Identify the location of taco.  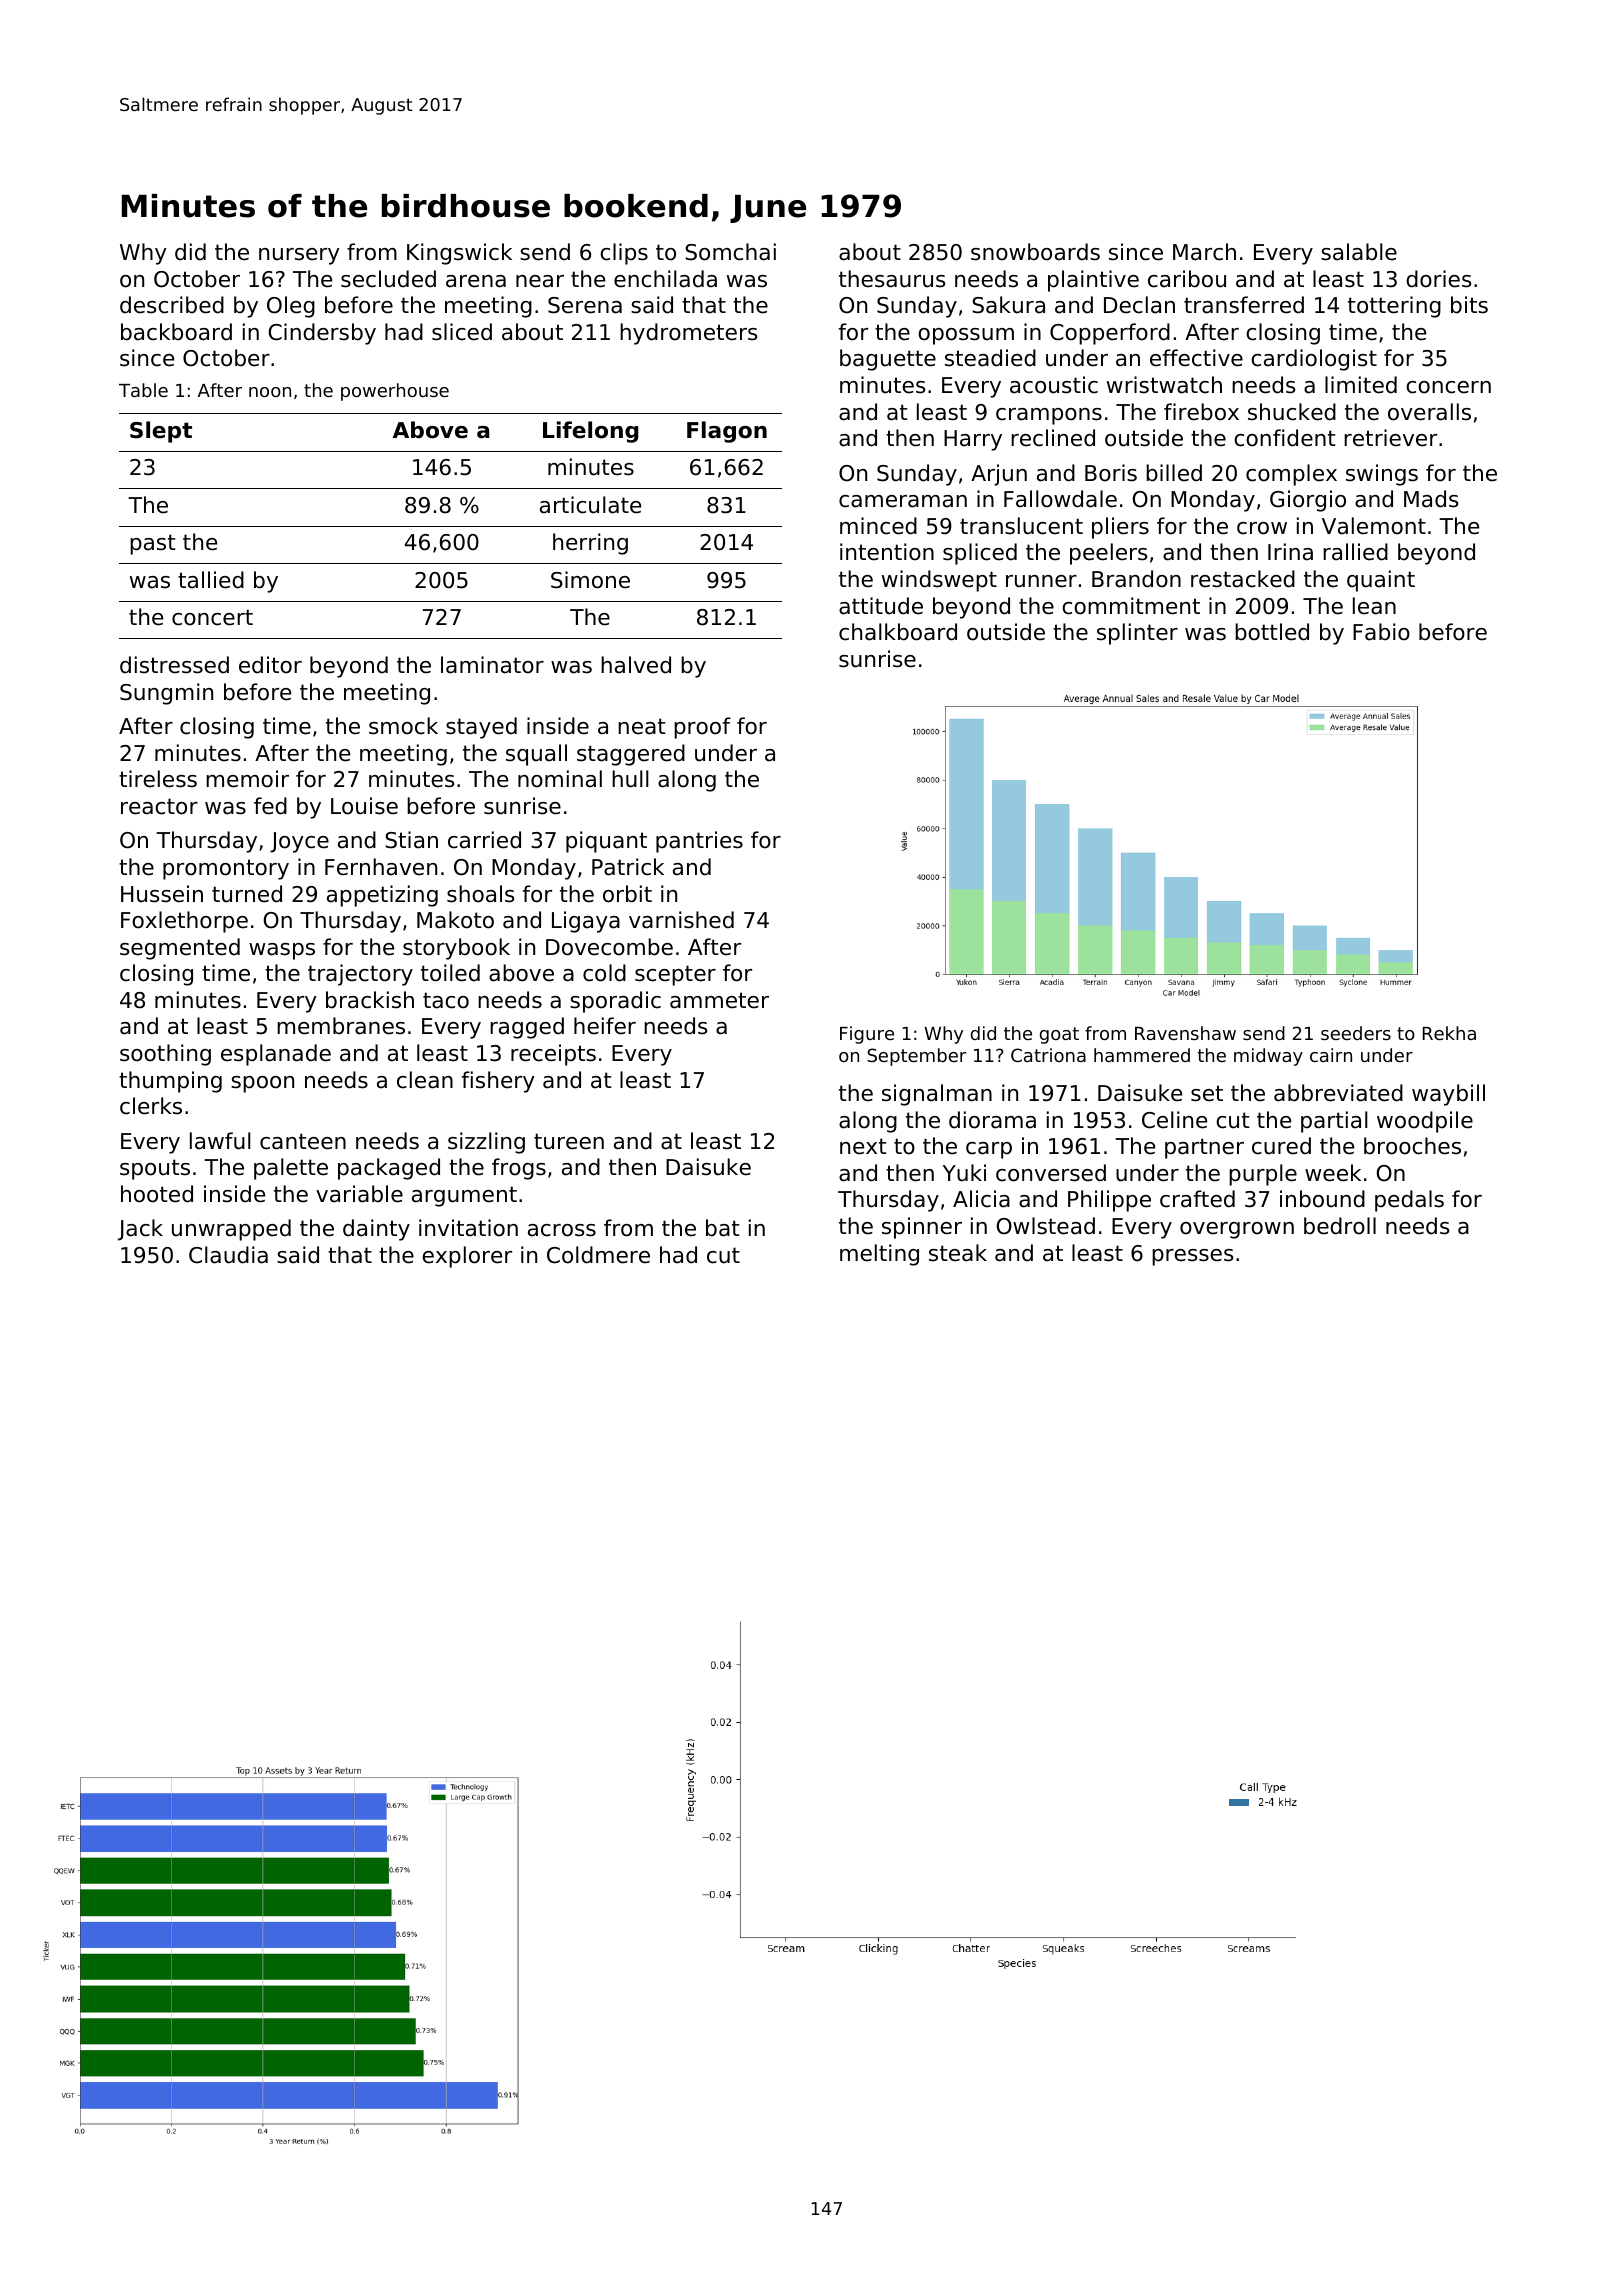
(446, 1000).
